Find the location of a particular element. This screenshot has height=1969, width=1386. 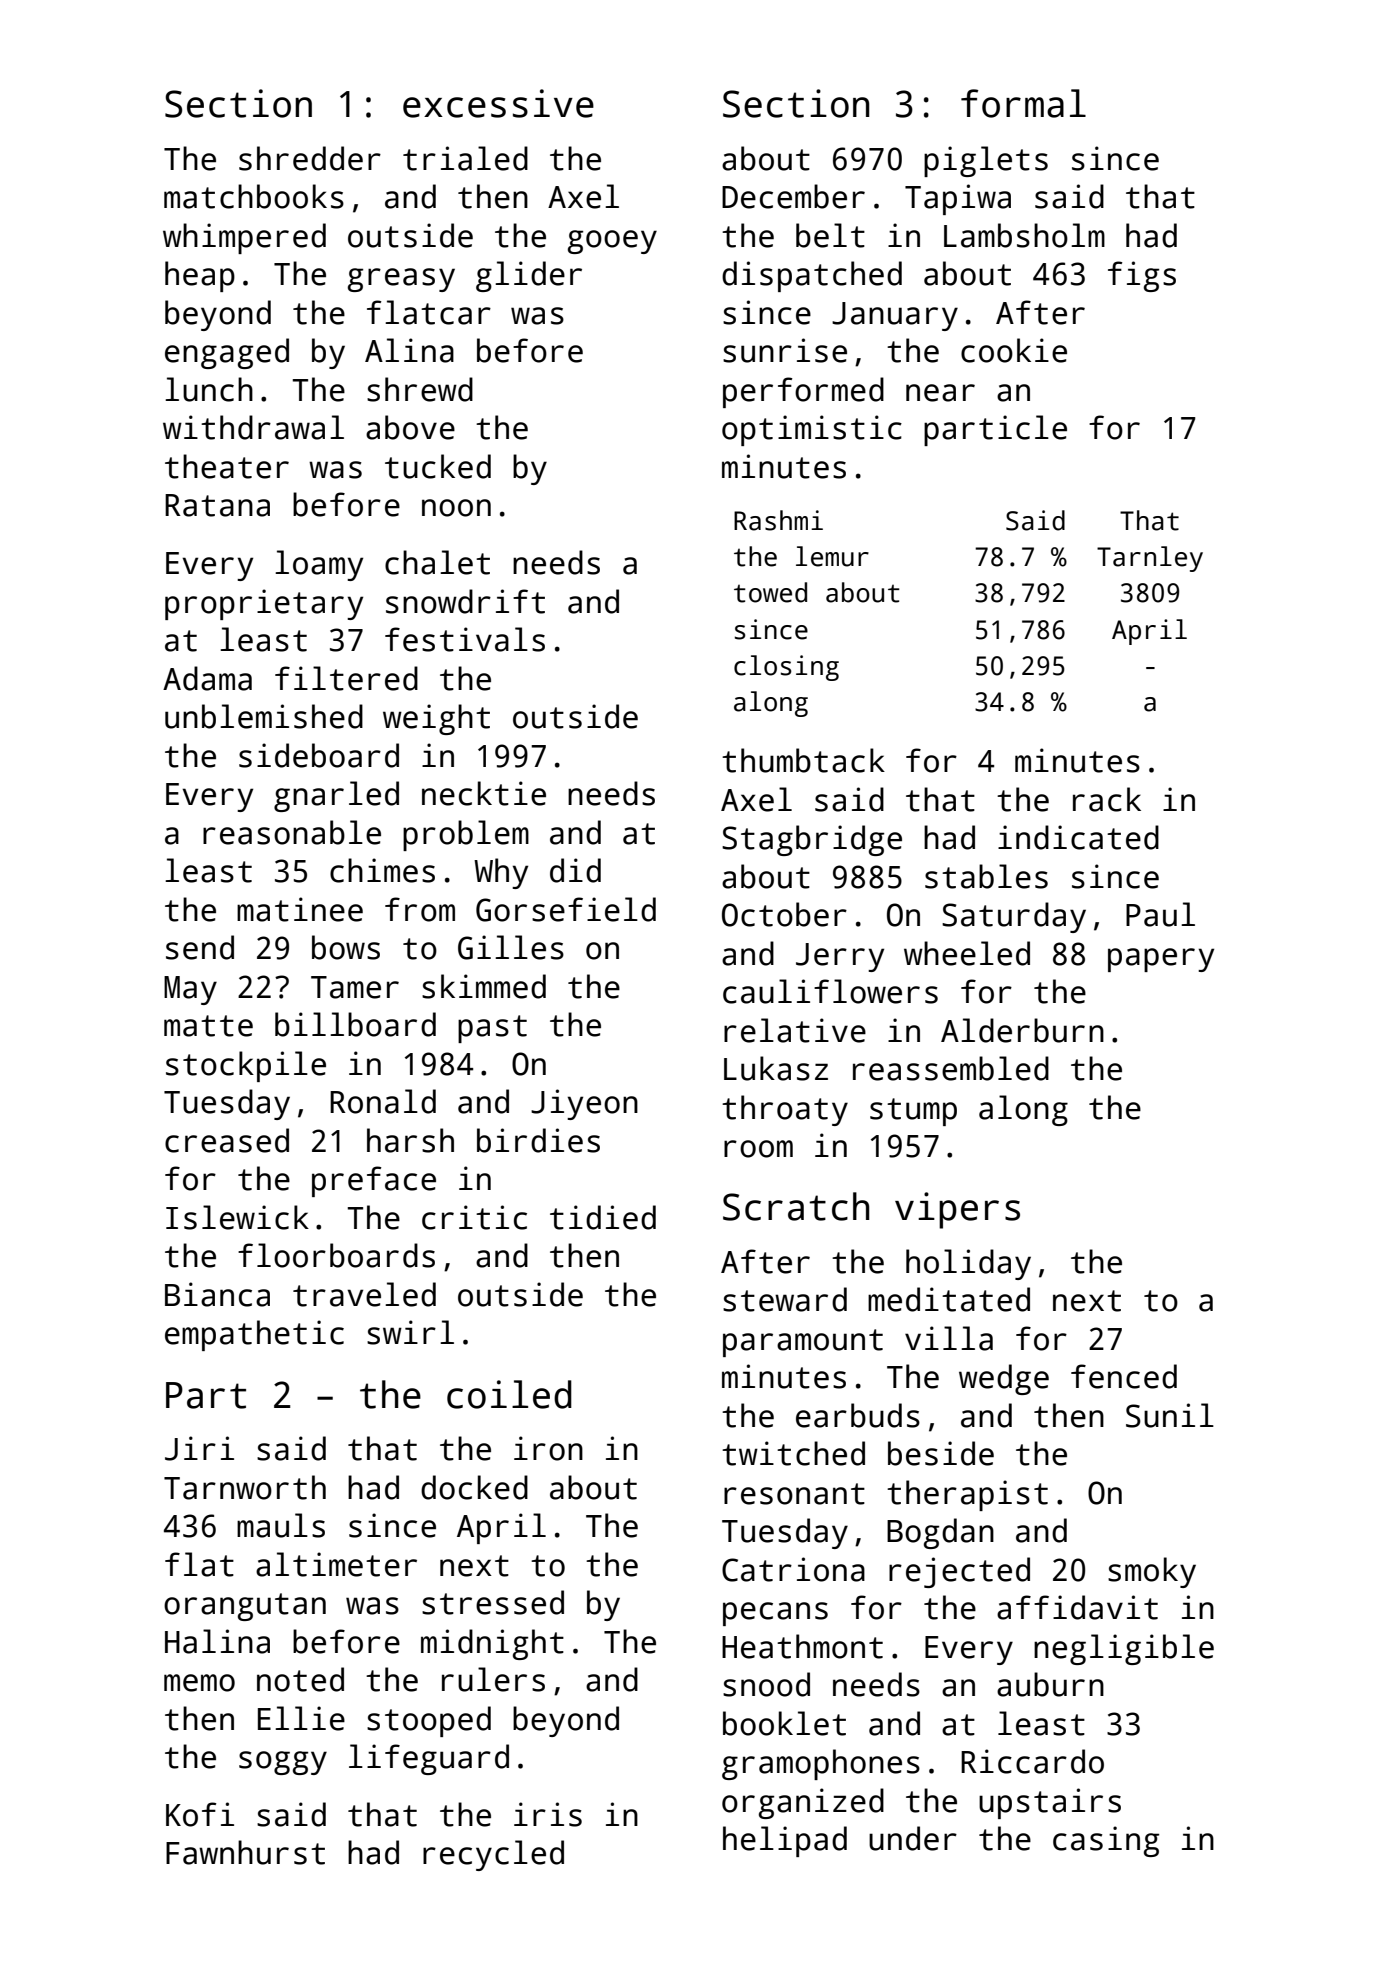

matchbooks is located at coordinates (254, 196).
